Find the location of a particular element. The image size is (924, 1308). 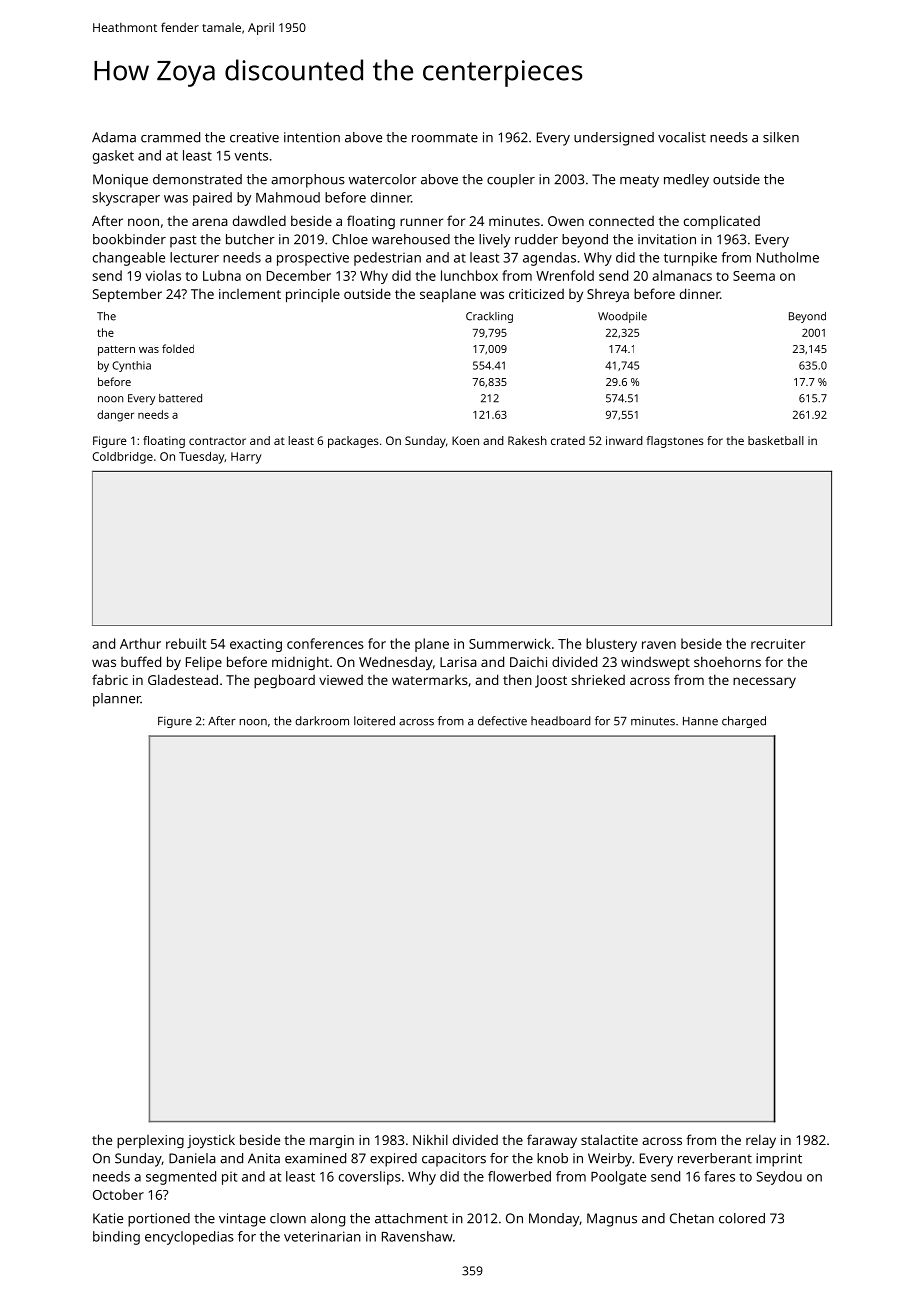

faraway is located at coordinates (552, 1141).
